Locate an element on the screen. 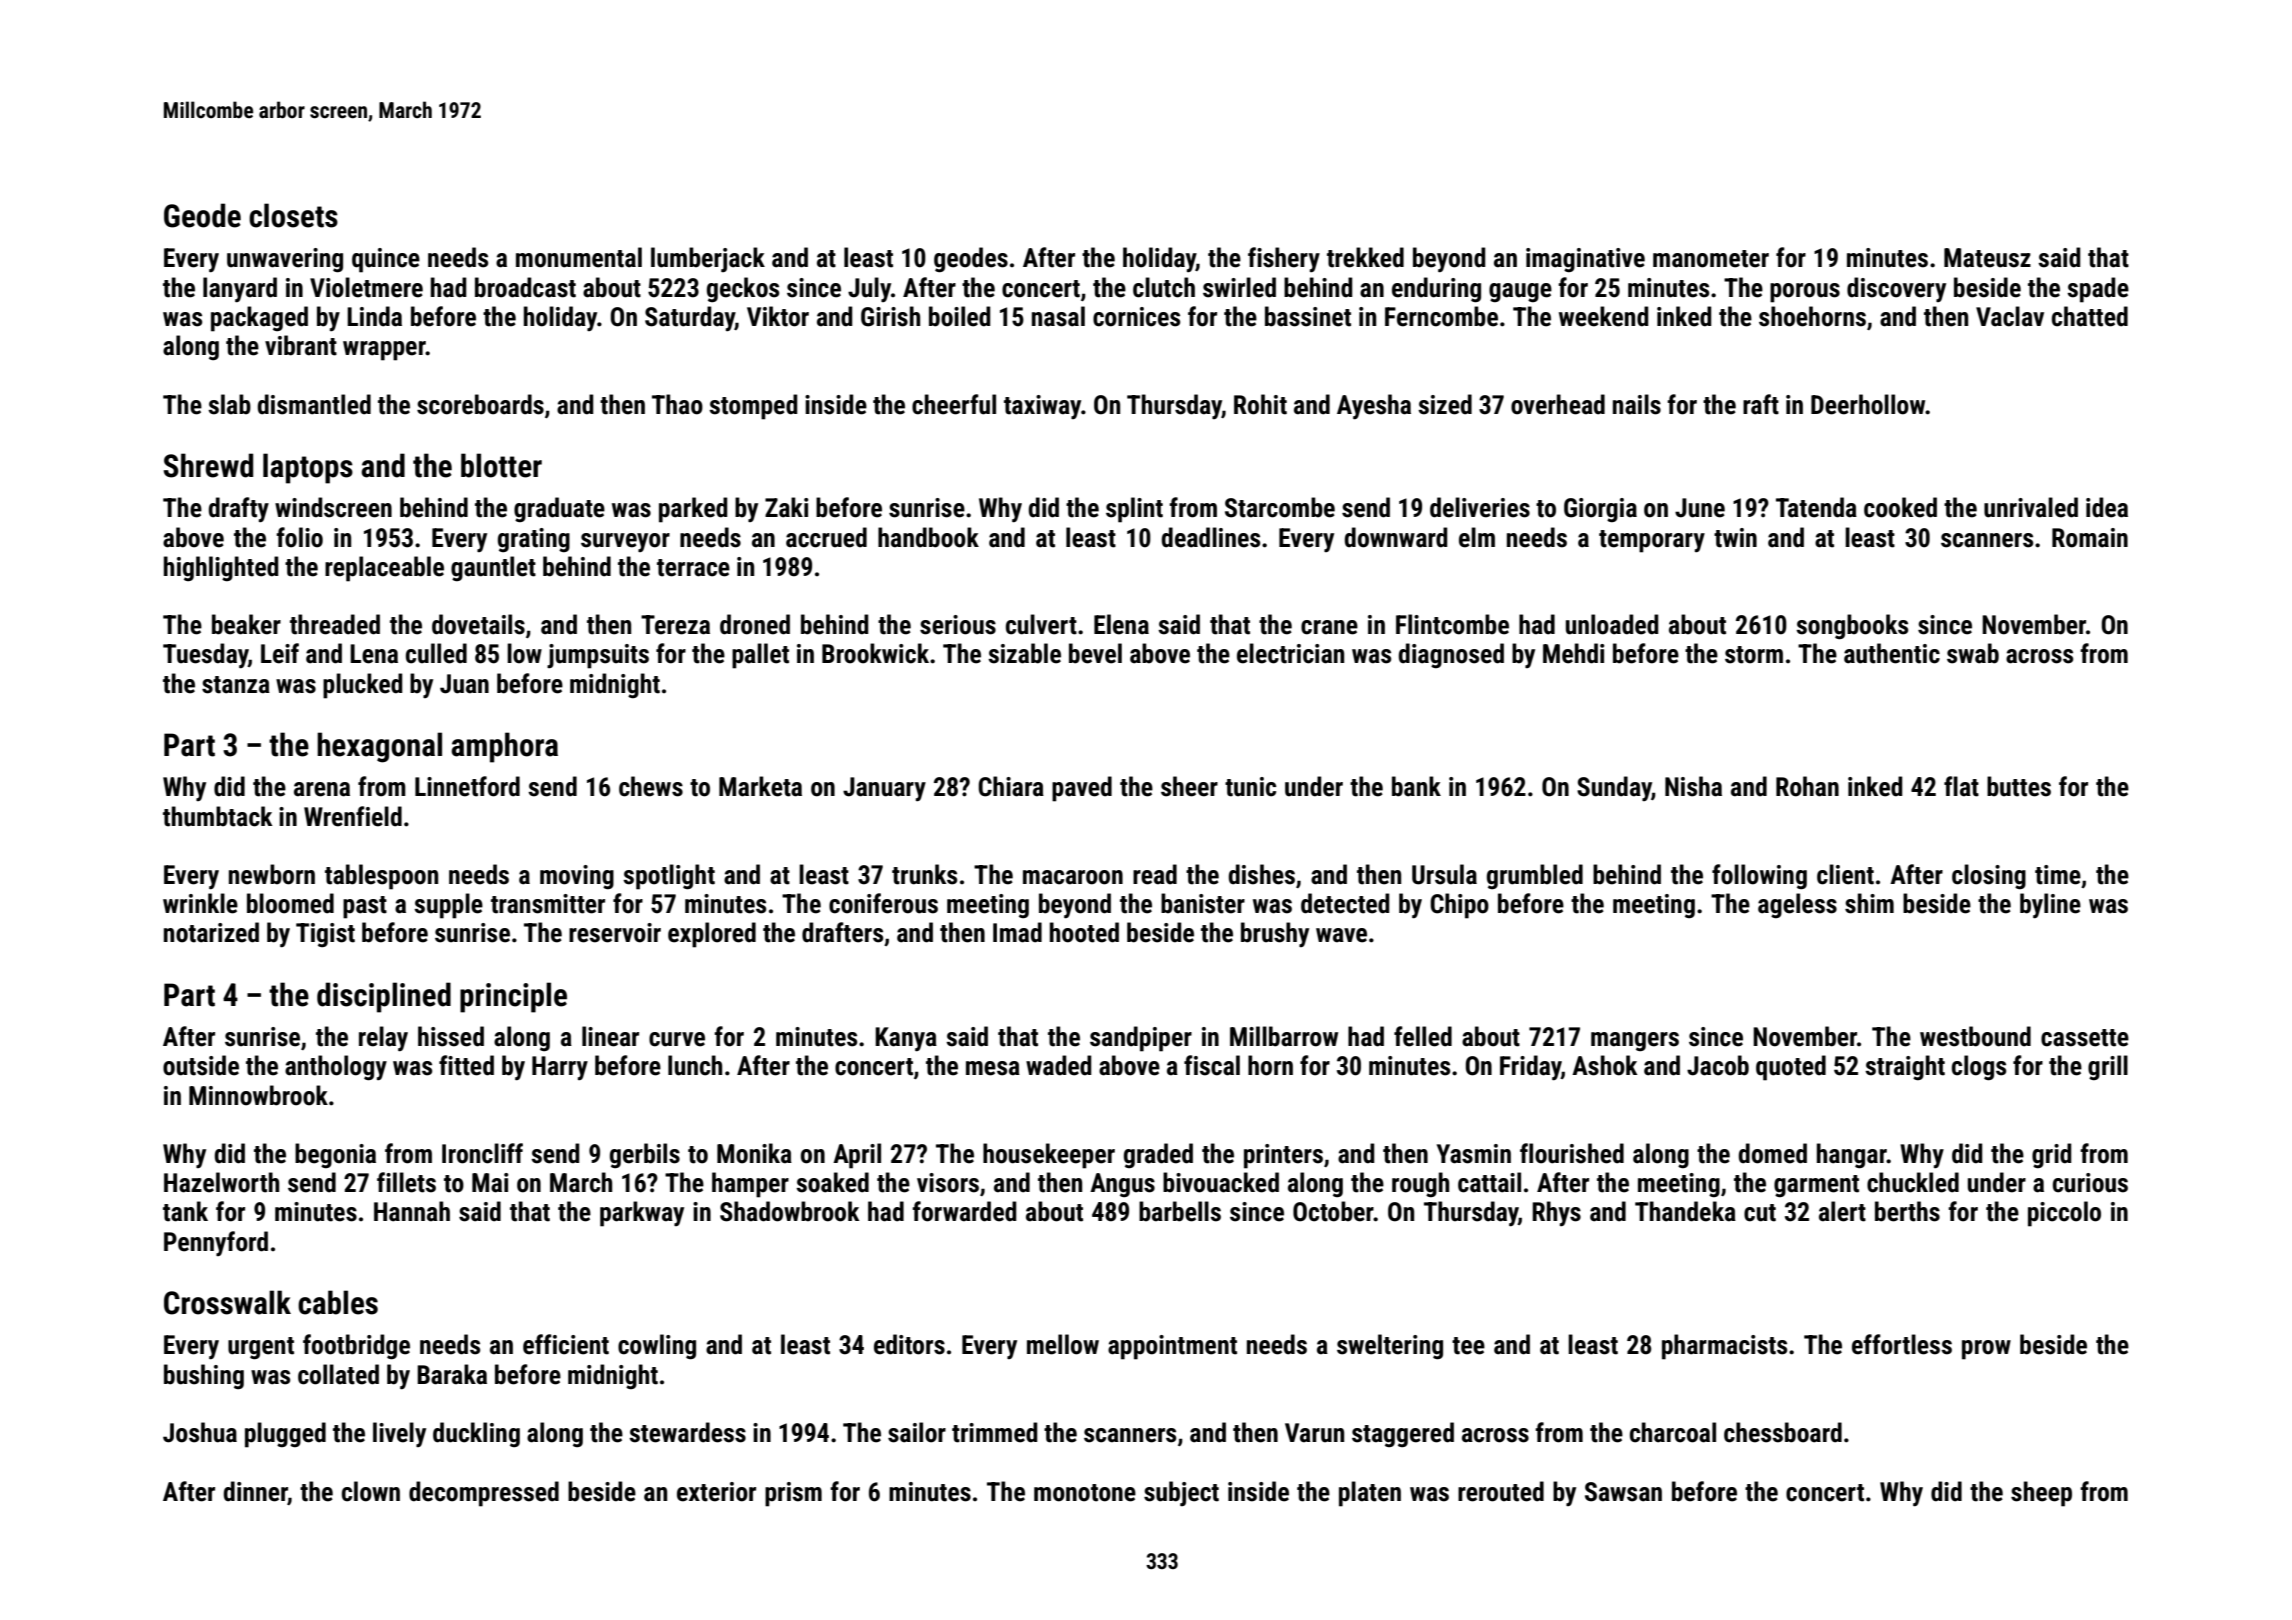  westbound is located at coordinates (1975, 1036).
